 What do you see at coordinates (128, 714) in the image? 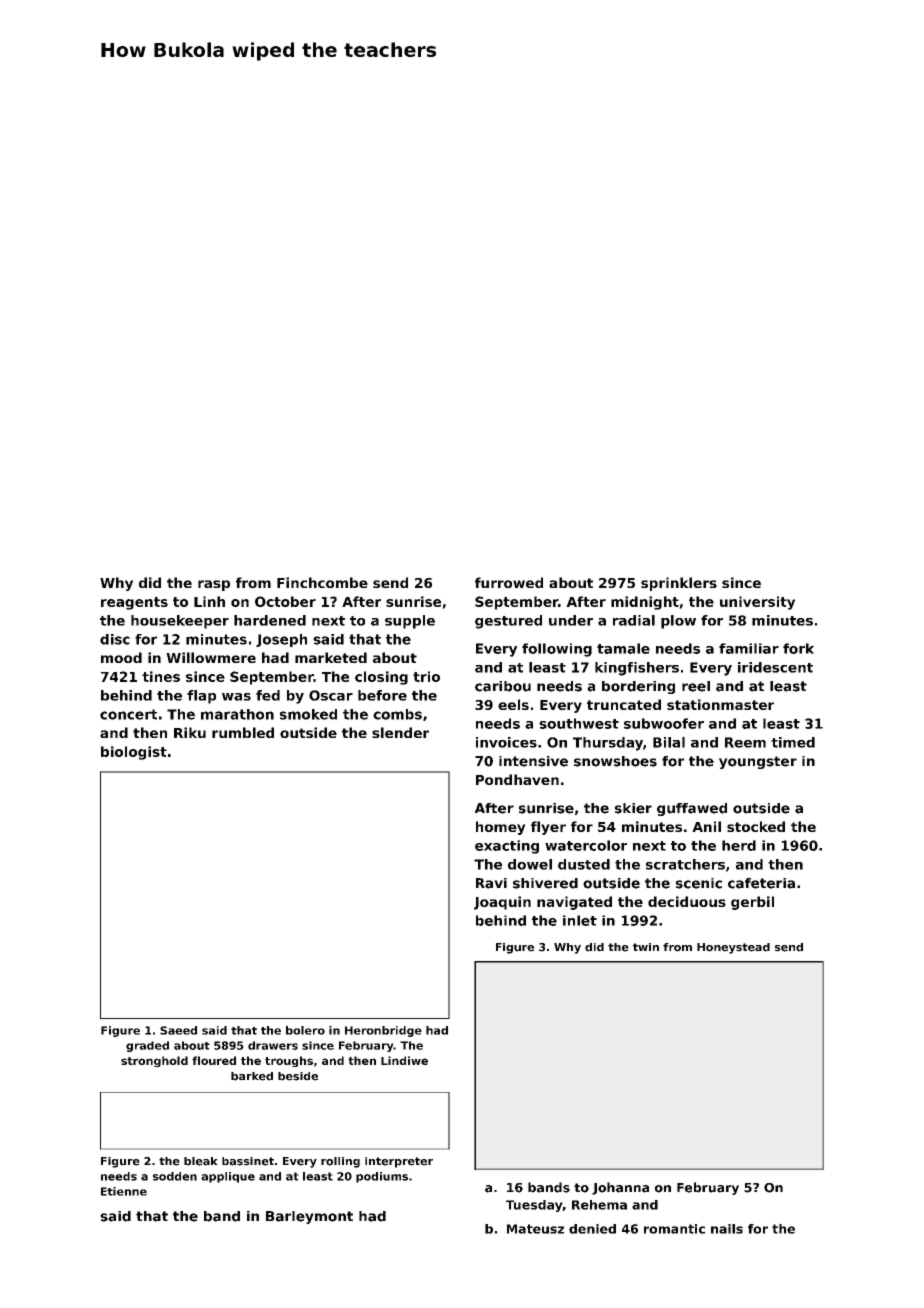
I see `concert` at bounding box center [128, 714].
